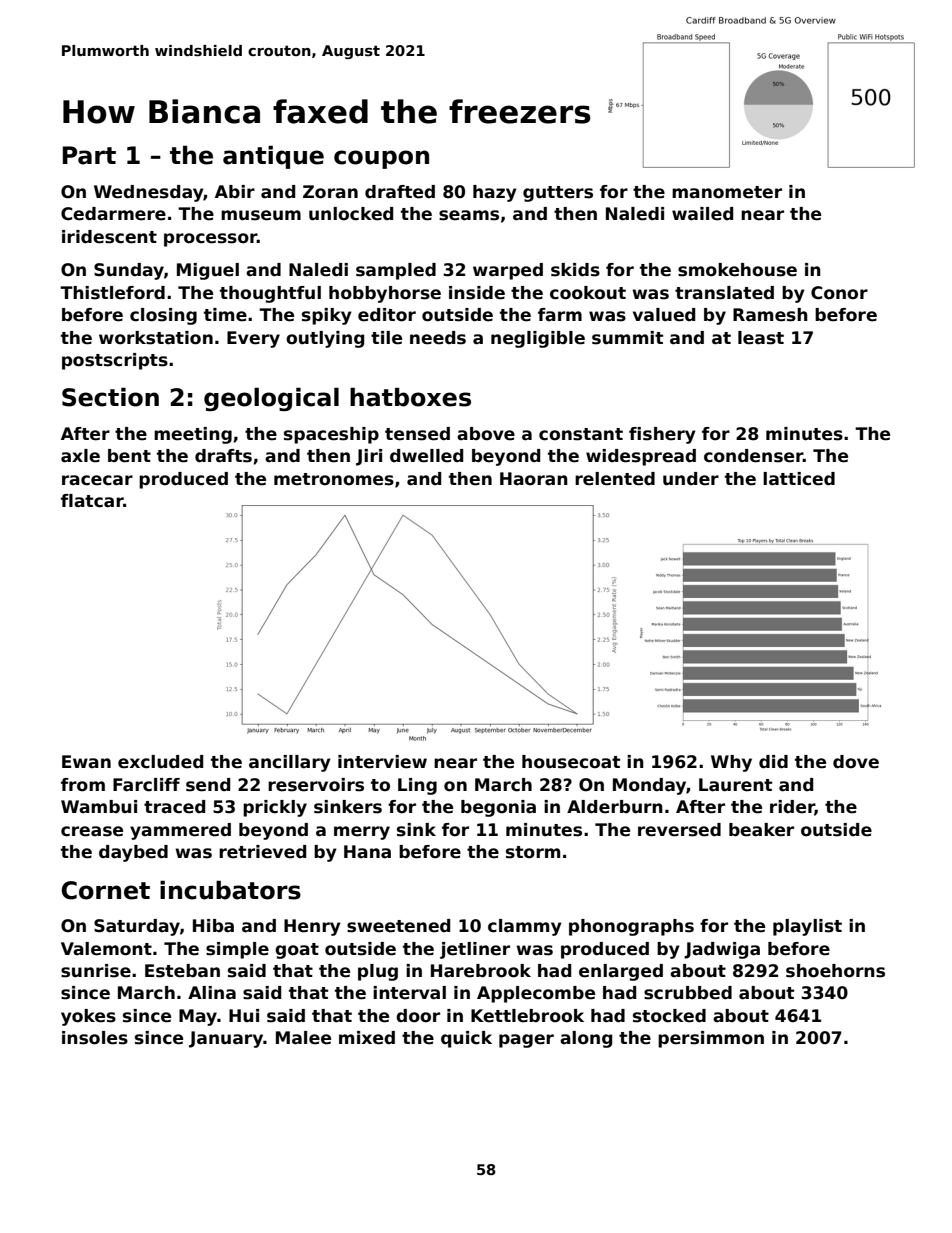 The image size is (952, 1233). What do you see at coordinates (839, 293) in the page?
I see `Conor` at bounding box center [839, 293].
